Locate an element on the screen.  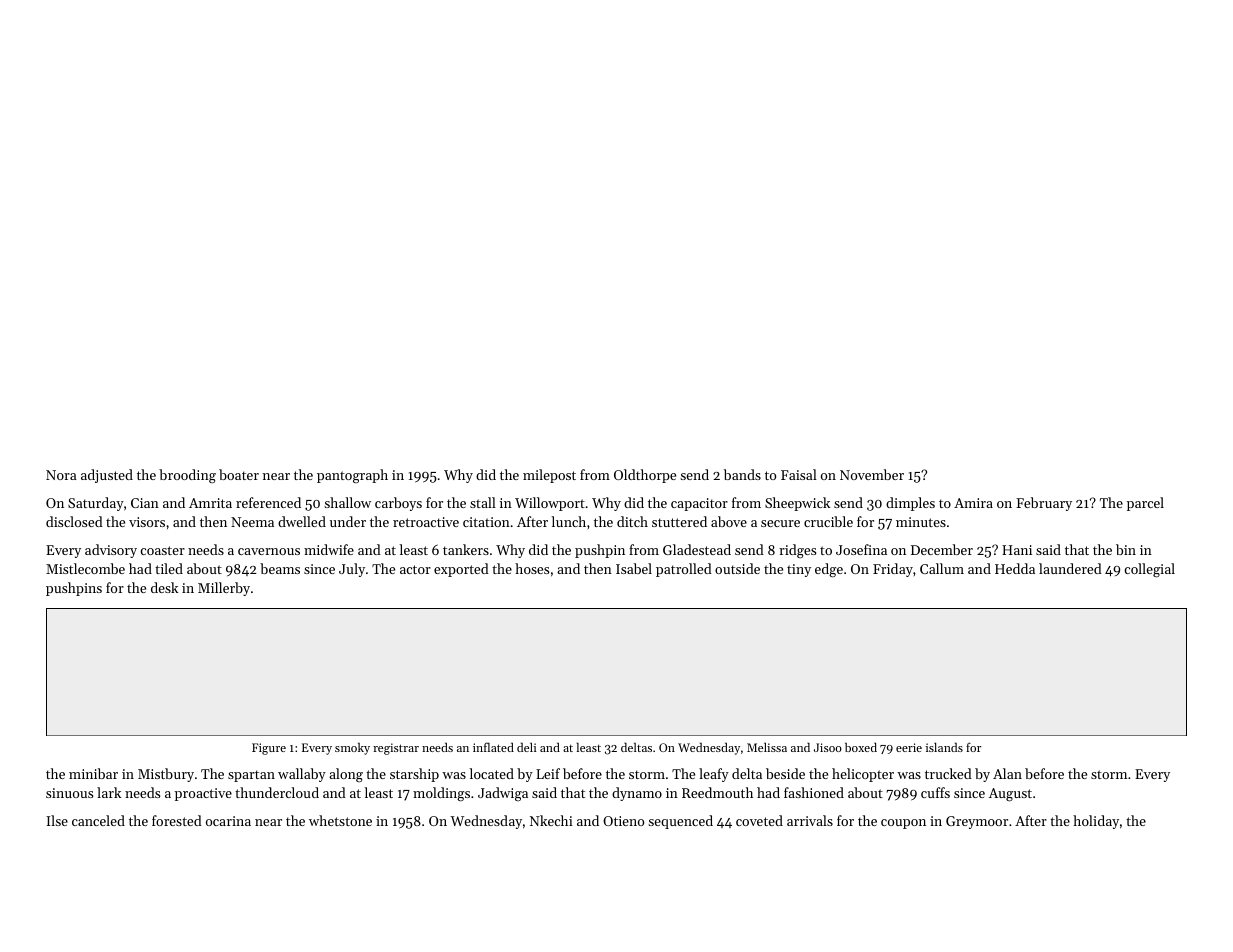
inflated is located at coordinates (493, 747).
